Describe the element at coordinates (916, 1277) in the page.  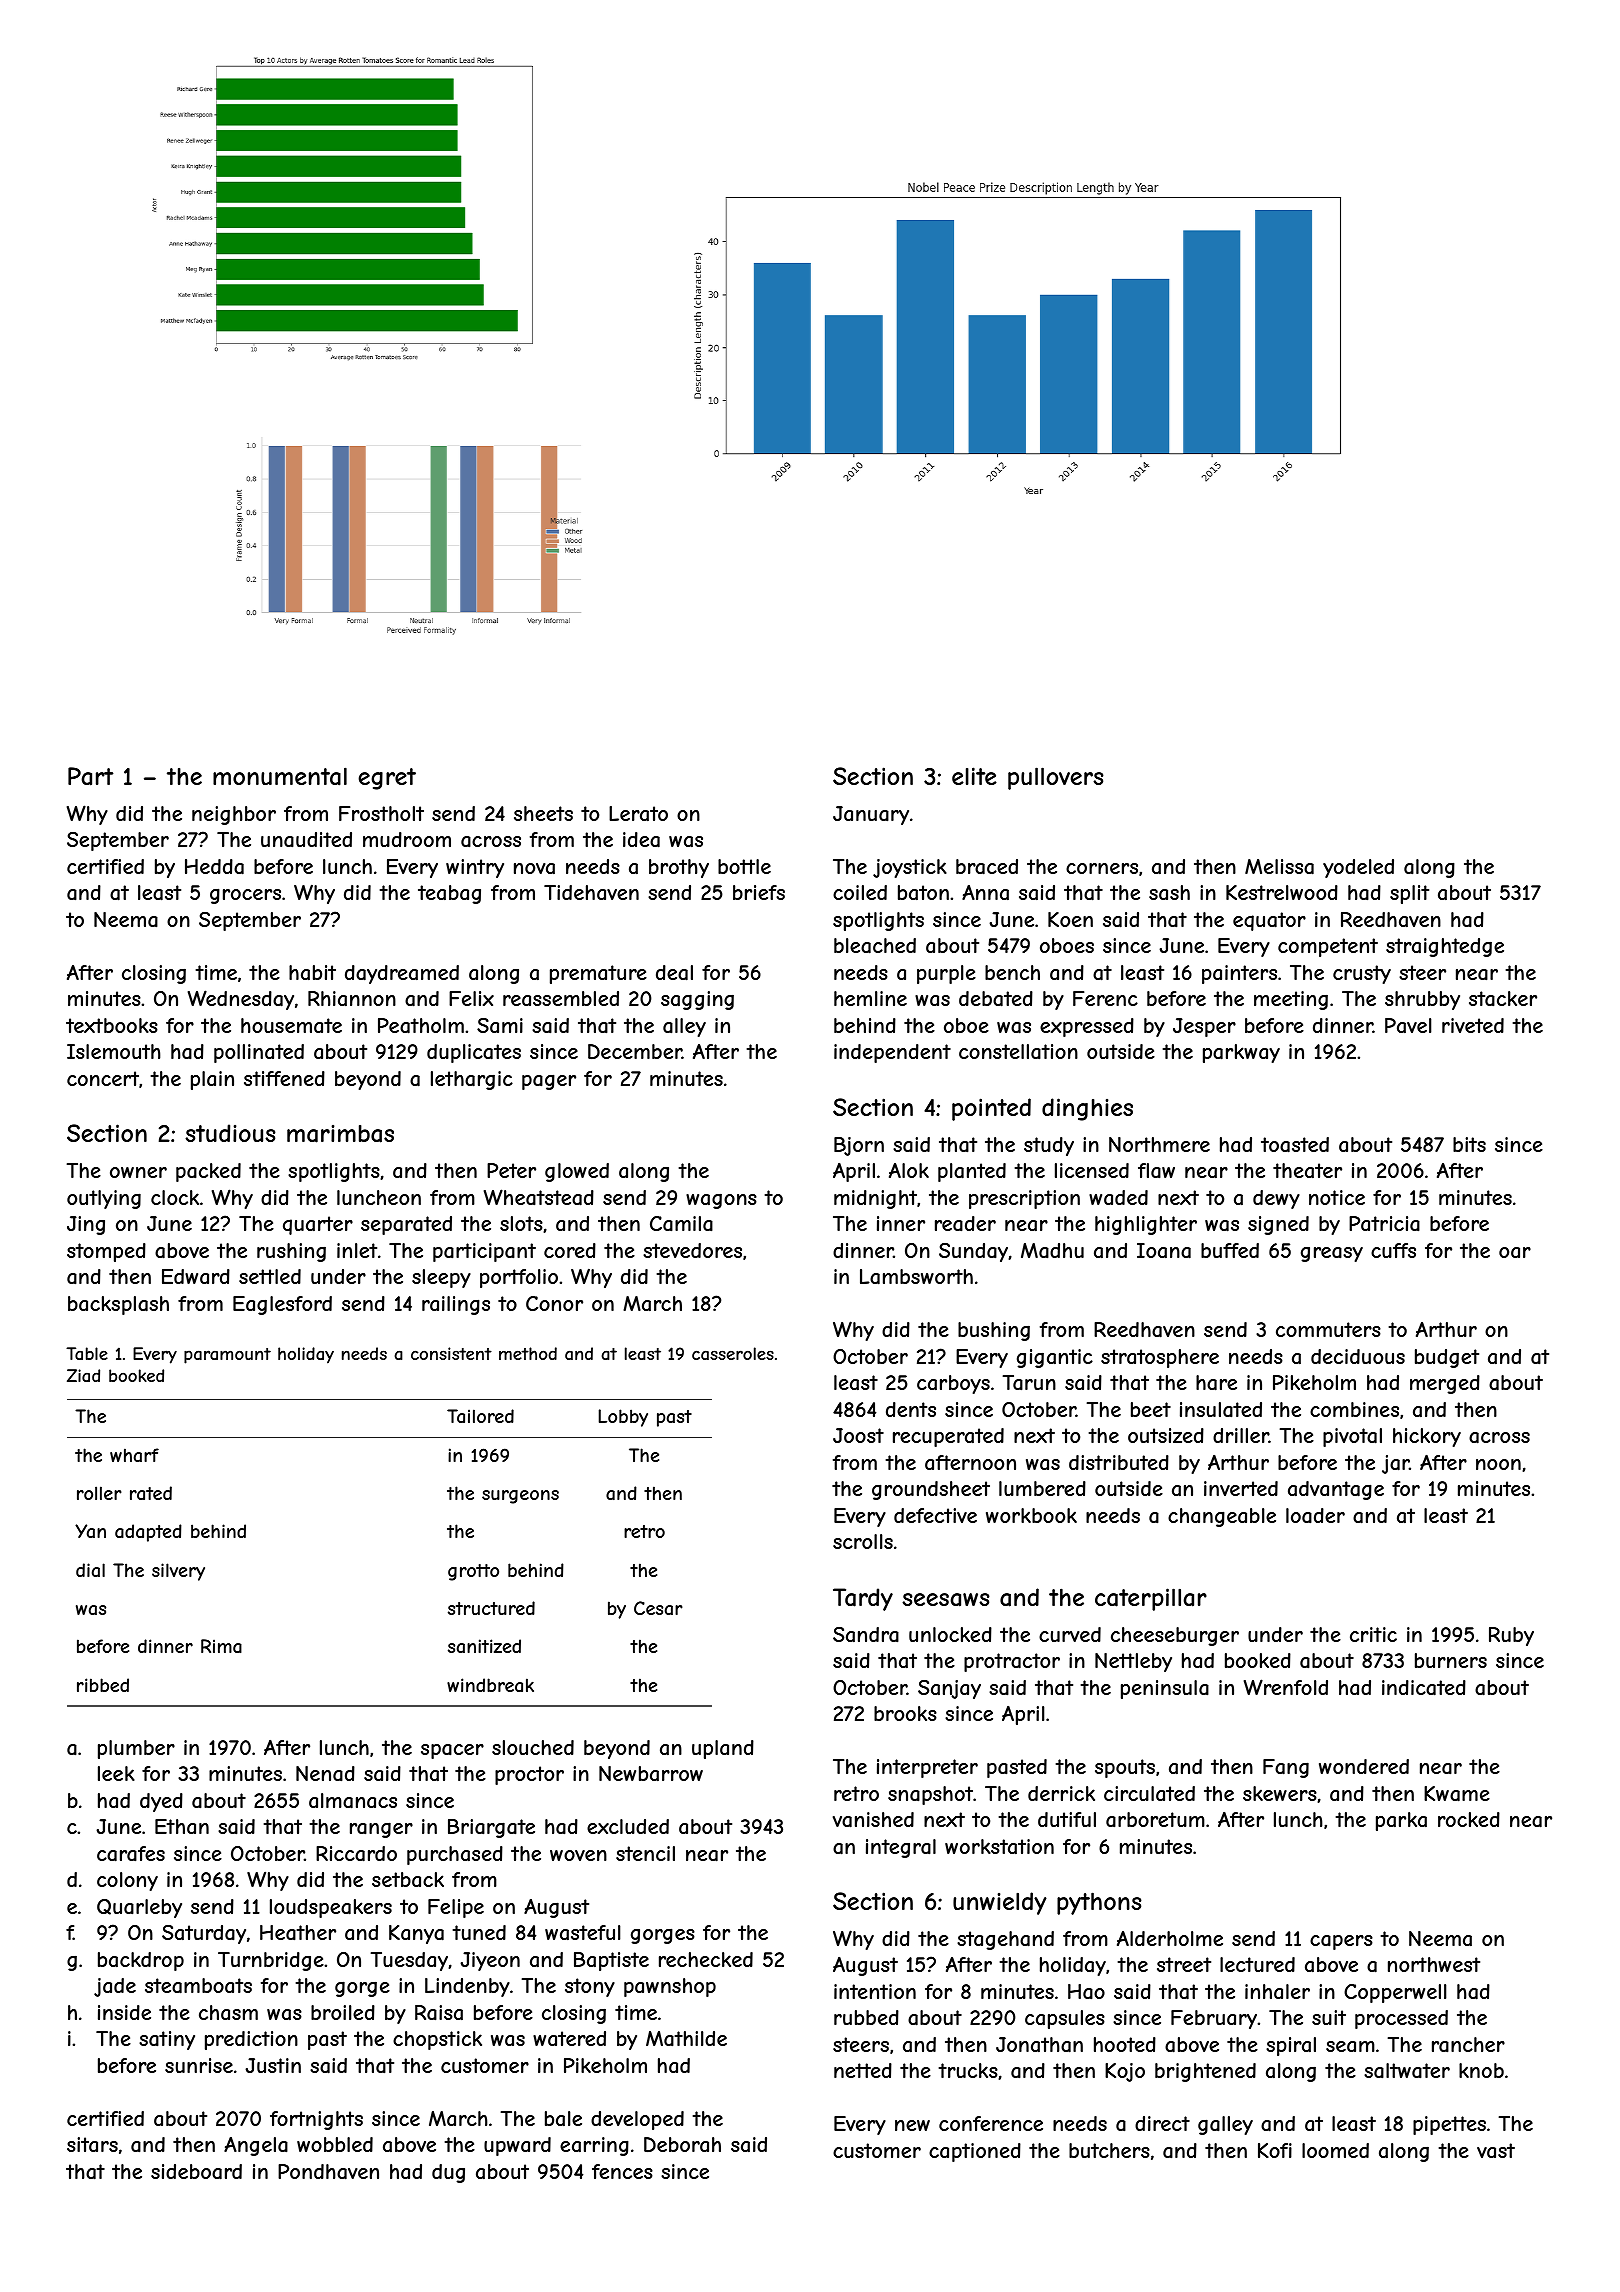
I see `Lambsworth` at that location.
